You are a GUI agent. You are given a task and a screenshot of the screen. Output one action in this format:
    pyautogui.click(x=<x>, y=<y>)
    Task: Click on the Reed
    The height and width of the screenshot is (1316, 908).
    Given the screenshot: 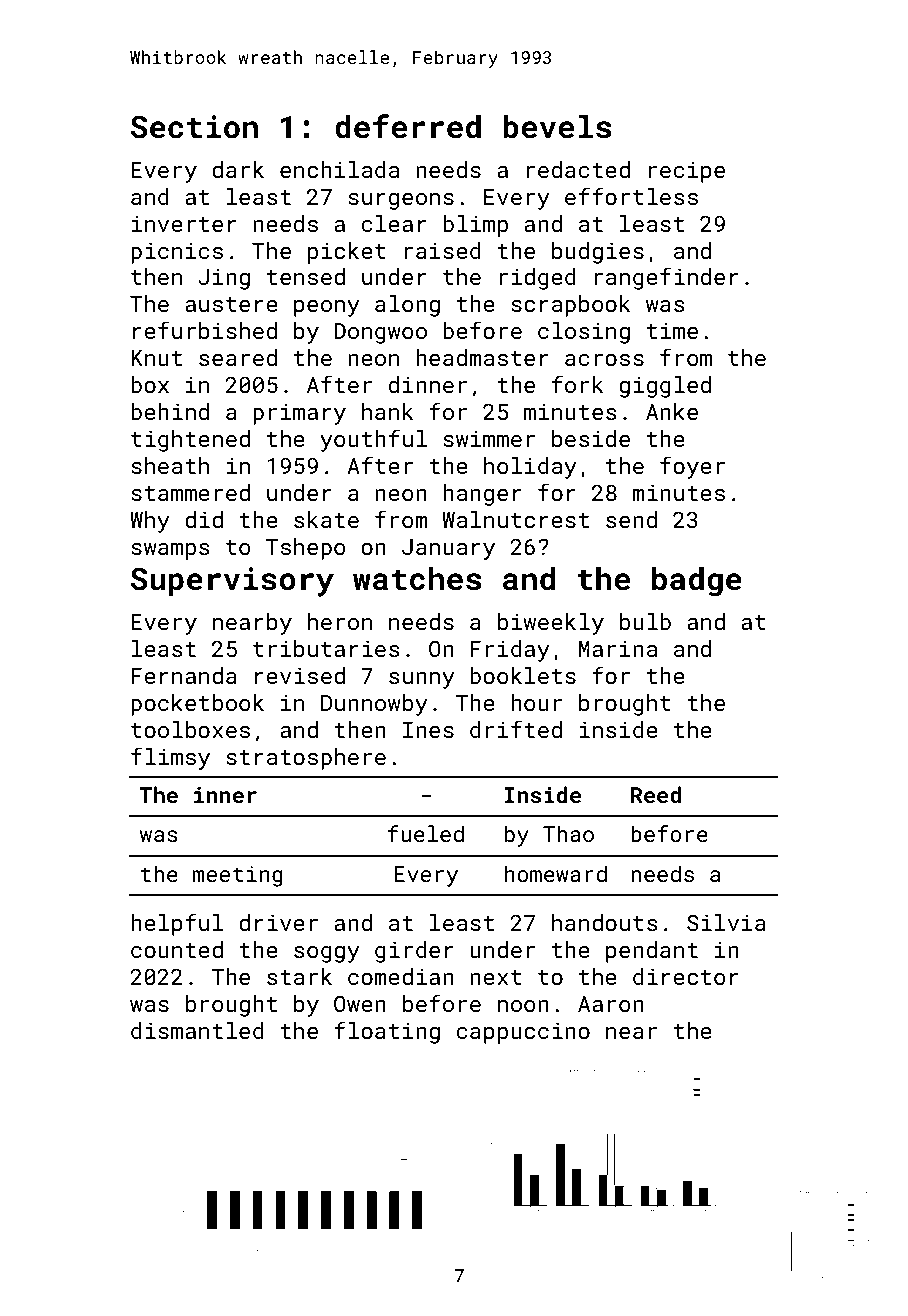 What is the action you would take?
    pyautogui.click(x=656, y=794)
